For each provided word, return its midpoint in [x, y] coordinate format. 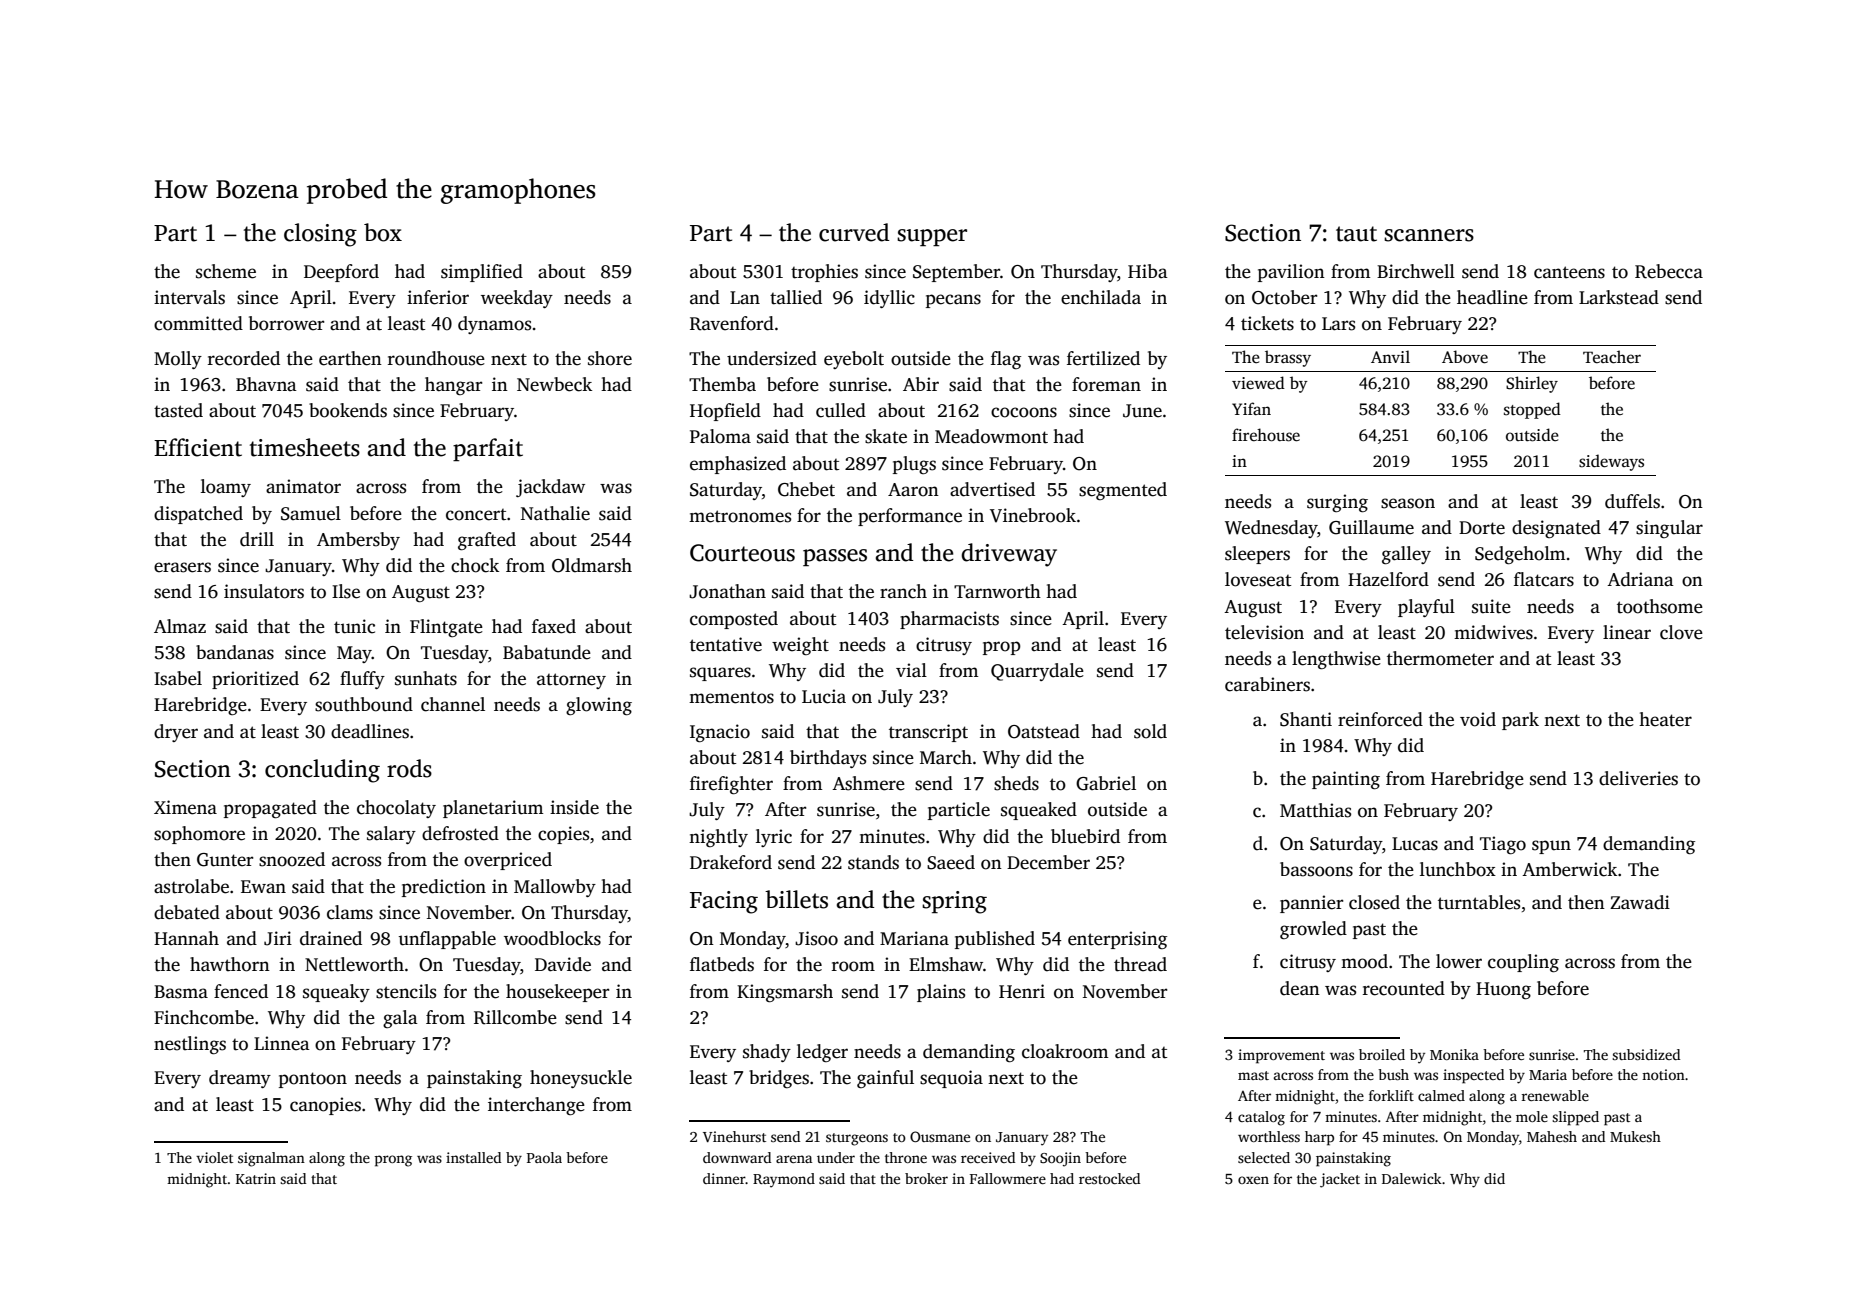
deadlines [370, 731]
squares [720, 674]
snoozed [292, 859]
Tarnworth [997, 591]
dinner [724, 1178]
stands [873, 862]
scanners [1429, 235]
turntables [1479, 902]
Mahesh [1552, 1136]
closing [320, 235]
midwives [1493, 632]
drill [257, 539]
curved [854, 232]
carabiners [1267, 684]
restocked [1109, 1178]
